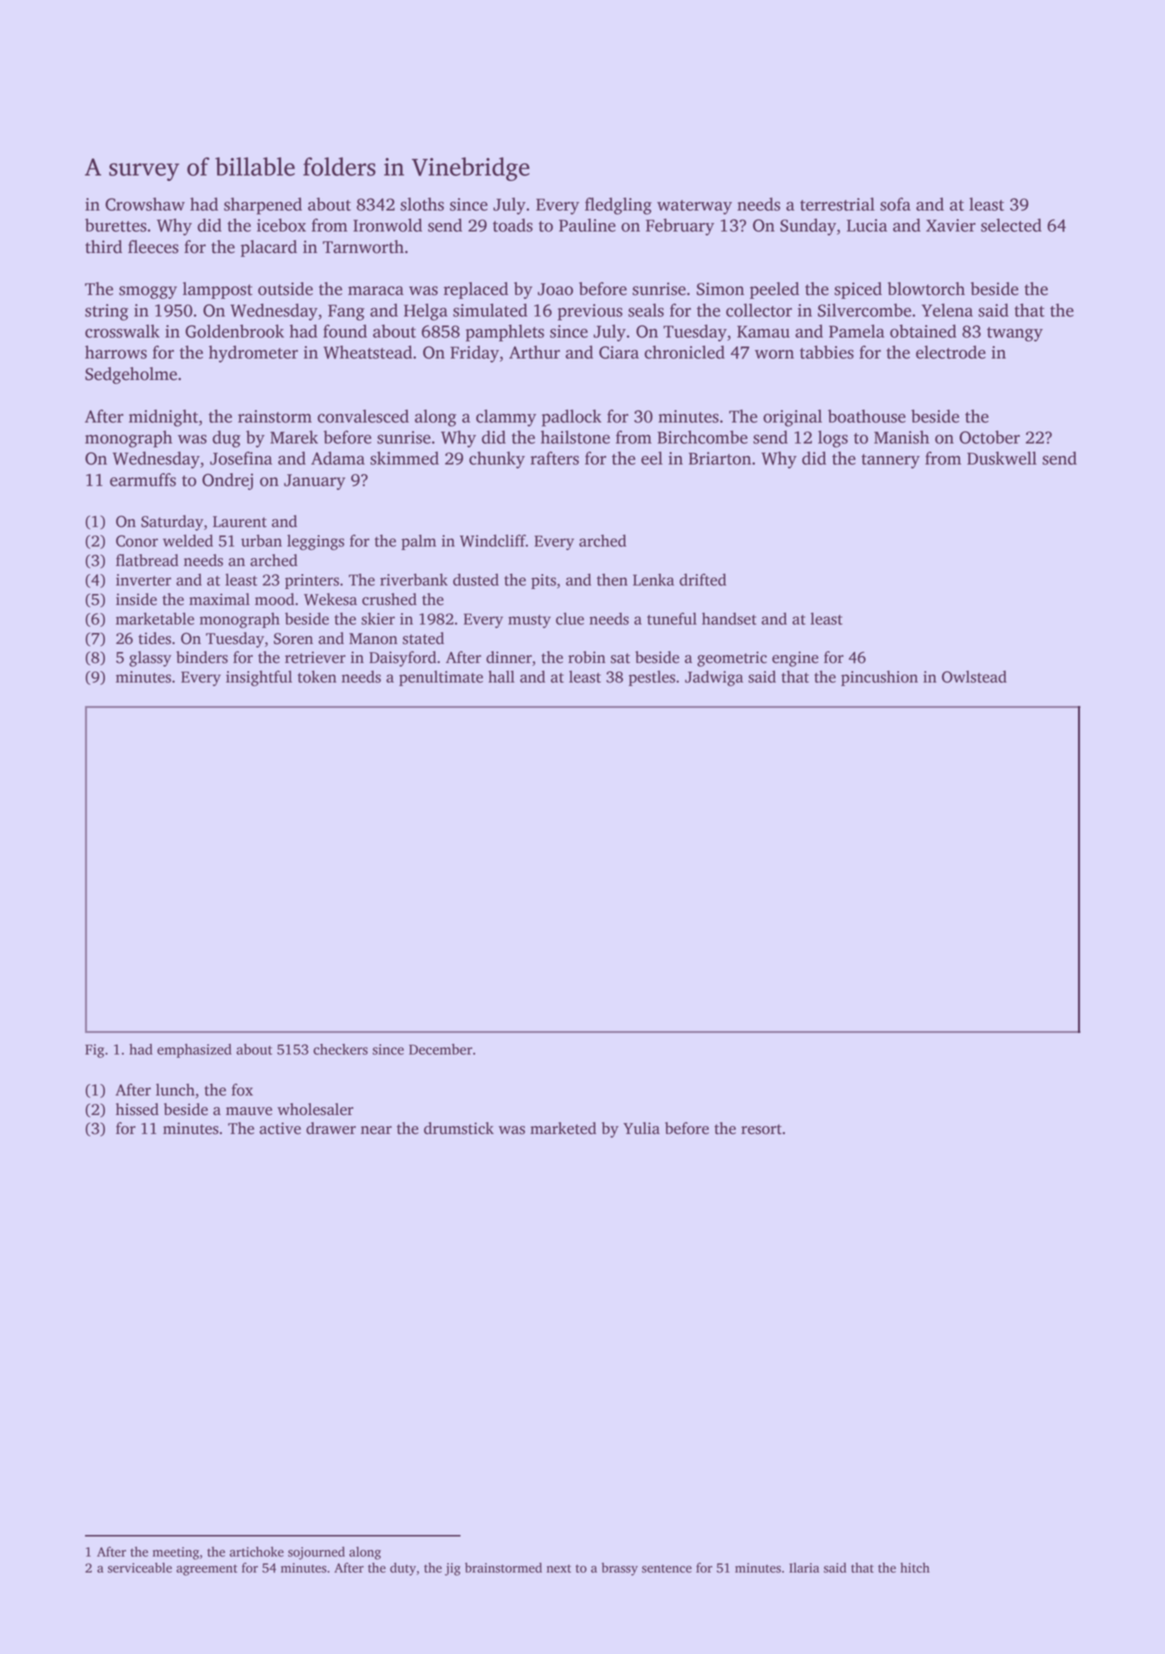 The height and width of the image is (1654, 1165). Describe the element at coordinates (259, 678) in the image. I see `insightful` at that location.
